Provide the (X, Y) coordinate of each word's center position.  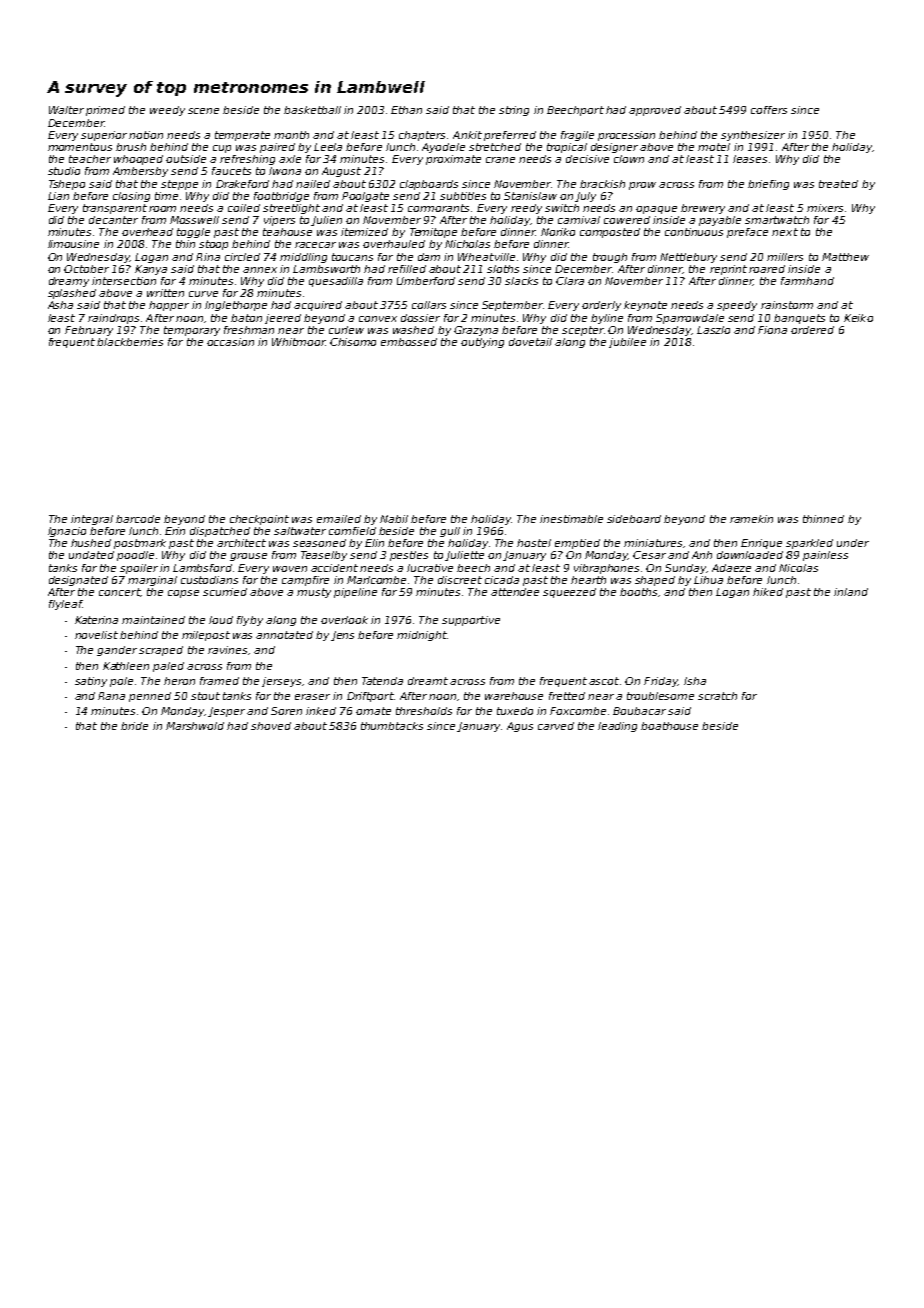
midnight (422, 636)
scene (203, 111)
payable (720, 221)
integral (92, 520)
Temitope (433, 233)
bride (134, 726)
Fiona (772, 330)
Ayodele (443, 148)
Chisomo (353, 342)
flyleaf (65, 605)
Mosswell (194, 220)
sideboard (634, 519)
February (89, 331)
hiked (768, 592)
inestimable (571, 519)
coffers (769, 110)
